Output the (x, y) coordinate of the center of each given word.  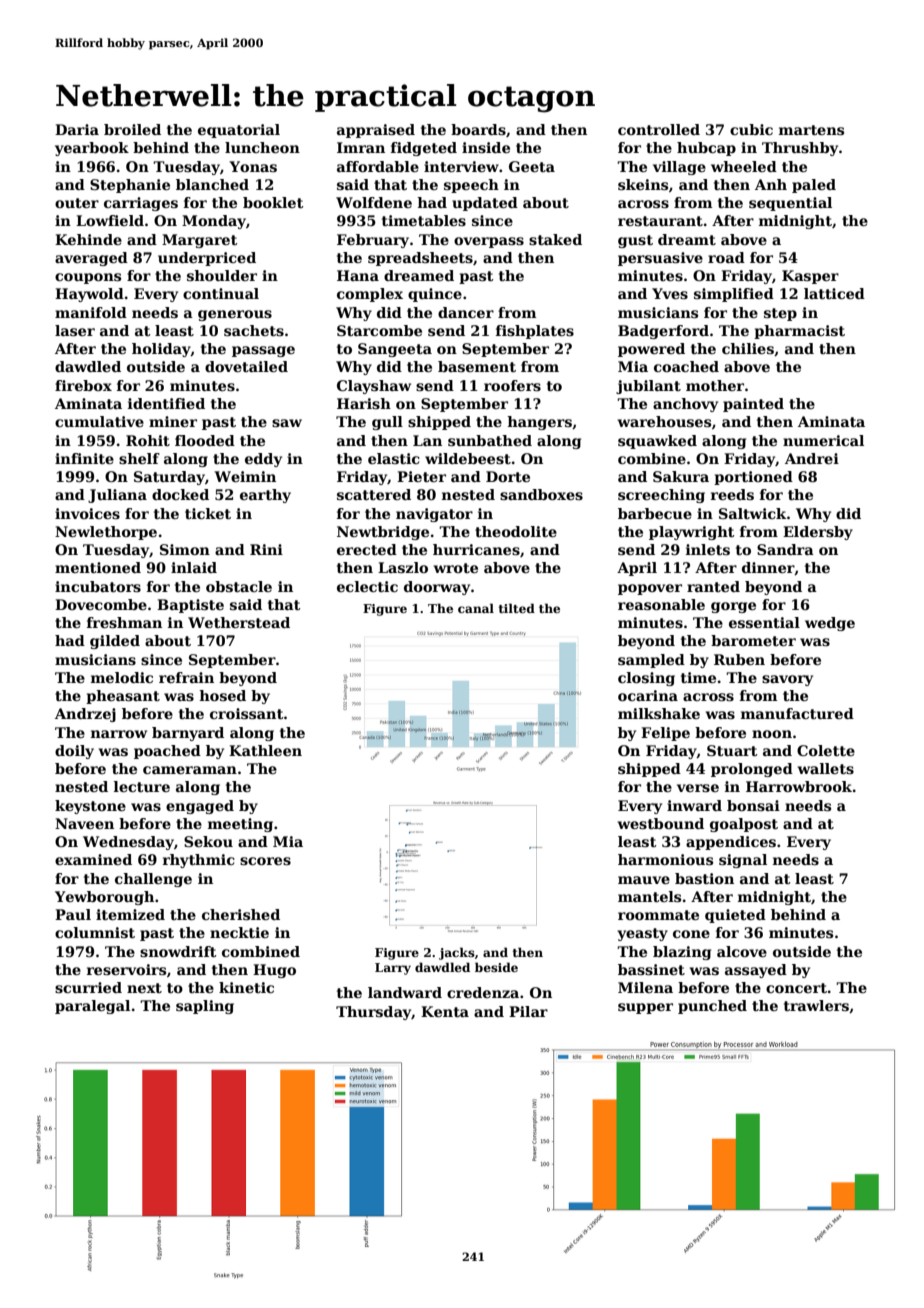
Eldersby (818, 533)
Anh (771, 184)
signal (743, 861)
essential (764, 622)
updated (485, 204)
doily (74, 752)
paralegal (92, 1007)
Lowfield (110, 220)
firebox (83, 385)
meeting (240, 825)
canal (476, 608)
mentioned (98, 567)
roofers (512, 385)
